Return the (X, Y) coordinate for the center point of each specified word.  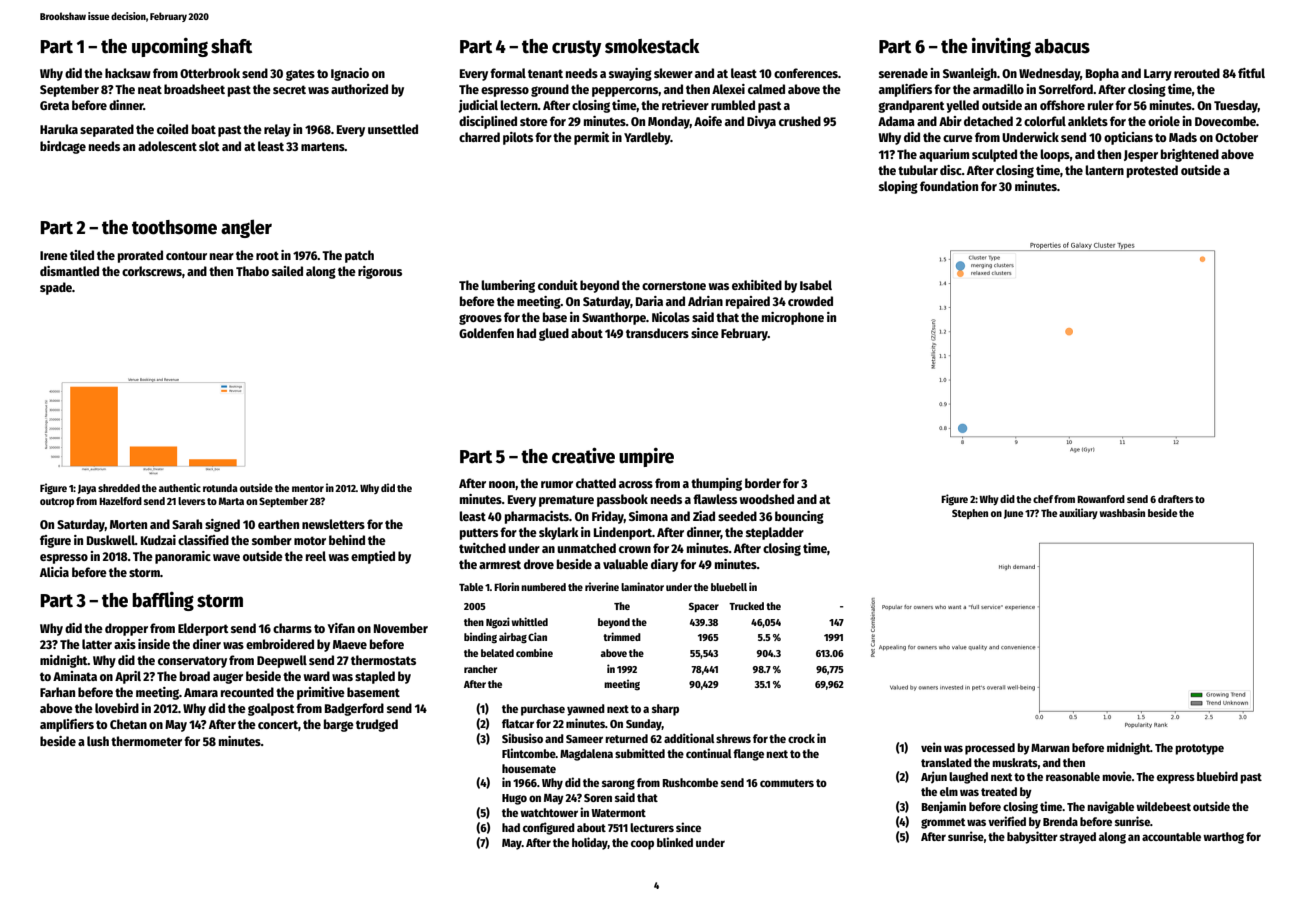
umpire (646, 457)
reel (316, 556)
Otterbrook (210, 73)
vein (931, 747)
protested (1152, 171)
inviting (1001, 47)
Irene (54, 255)
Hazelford (120, 501)
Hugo (514, 799)
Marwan (1050, 748)
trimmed (622, 636)
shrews (733, 738)
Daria (649, 301)
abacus (1062, 46)
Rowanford (1101, 499)
